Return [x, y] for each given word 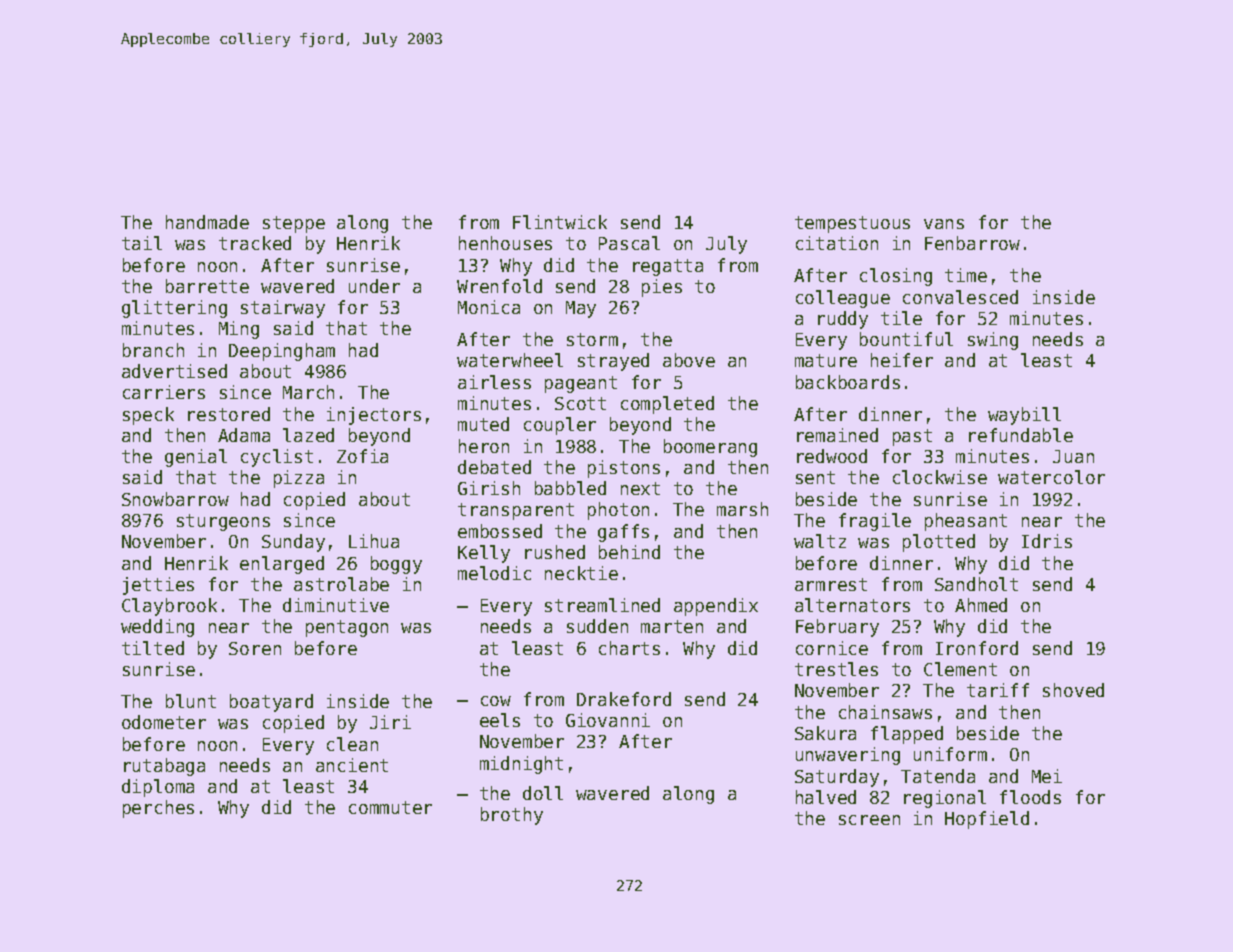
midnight [521, 765]
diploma [158, 788]
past [912, 437]
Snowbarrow [175, 499]
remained [837, 435]
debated [494, 467]
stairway [283, 309]
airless [494, 382]
